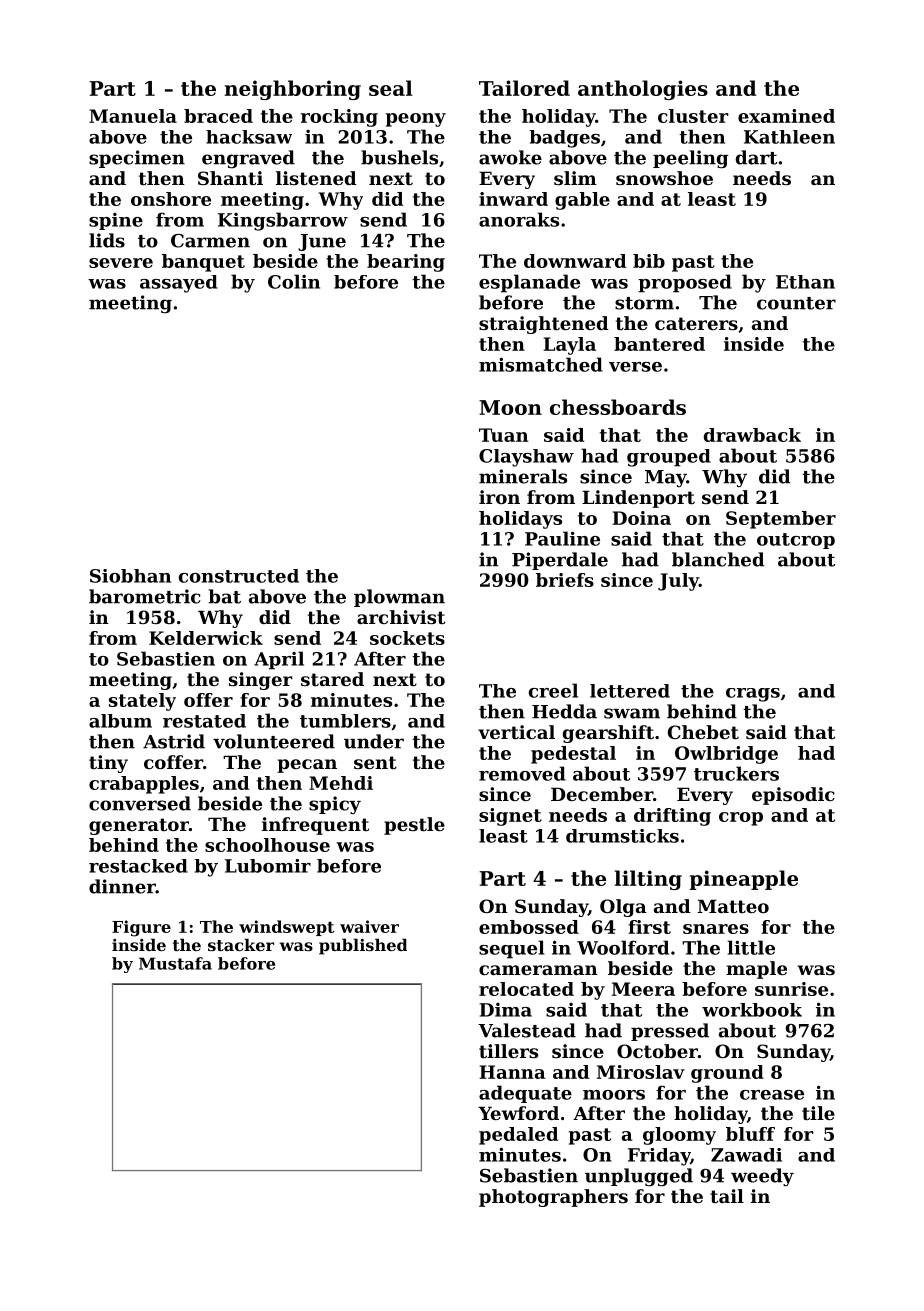 The width and height of the screenshot is (924, 1311). Describe the element at coordinates (518, 1136) in the screenshot. I see `pedaled` at that location.
